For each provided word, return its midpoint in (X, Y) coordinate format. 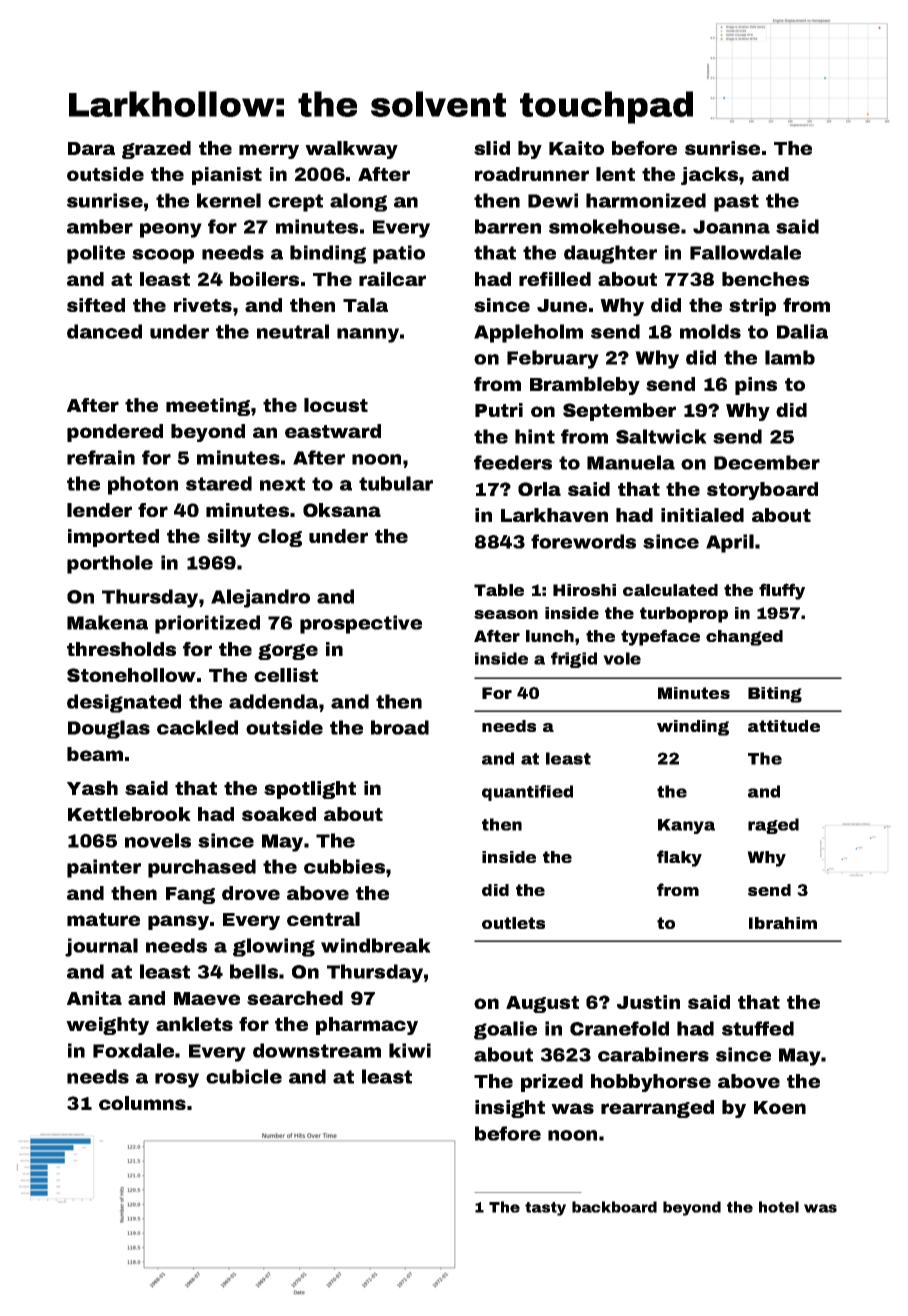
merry (269, 151)
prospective (361, 624)
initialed (702, 515)
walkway (351, 150)
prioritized (207, 624)
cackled (197, 727)
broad (400, 727)
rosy (177, 1080)
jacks (709, 176)
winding (693, 728)
